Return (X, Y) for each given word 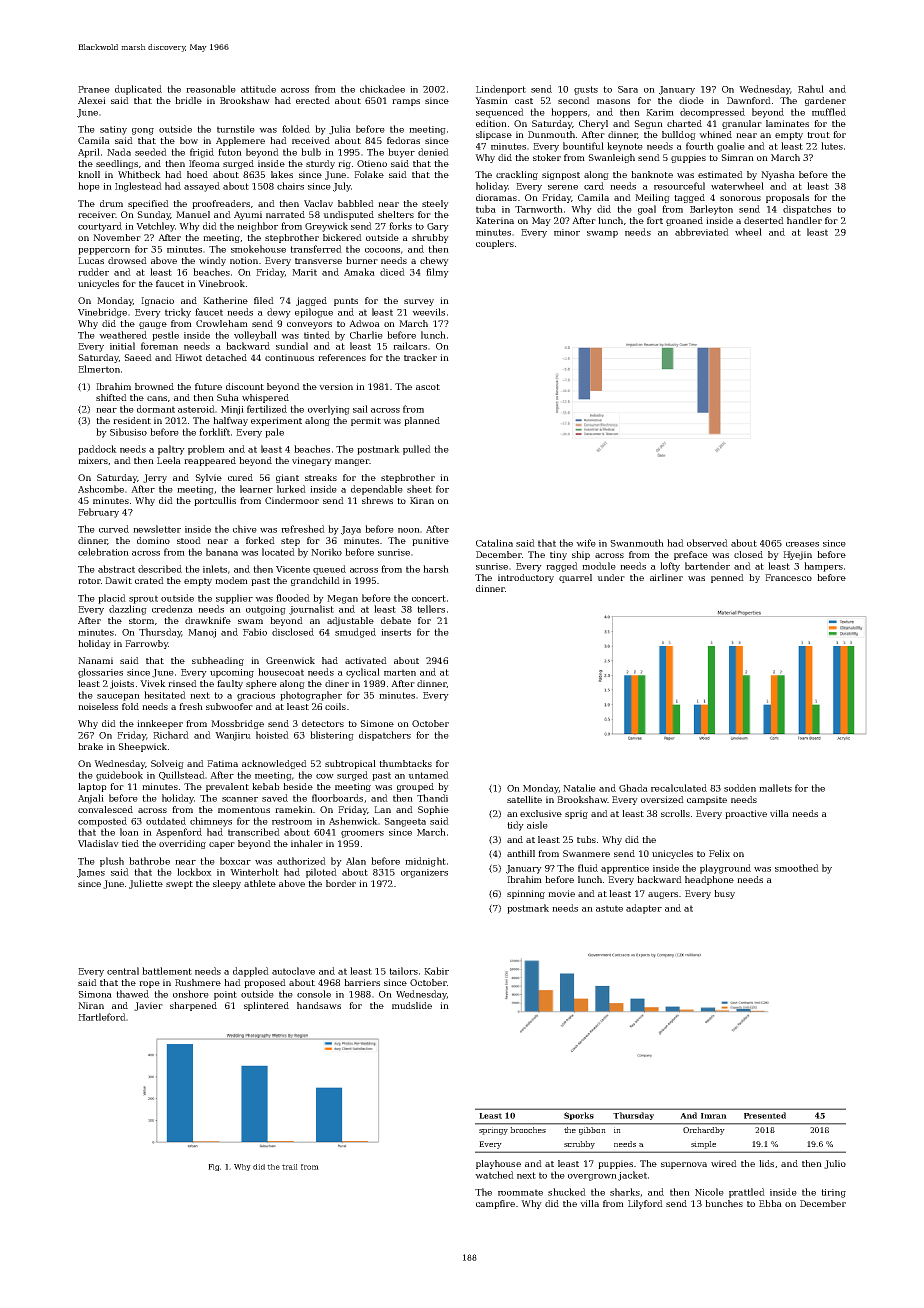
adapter (644, 909)
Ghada (633, 788)
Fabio (255, 632)
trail (290, 1167)
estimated (720, 174)
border (341, 883)
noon (409, 530)
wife (586, 543)
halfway (230, 421)
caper (222, 845)
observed (707, 543)
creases (802, 544)
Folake (369, 174)
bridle (188, 100)
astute (609, 908)
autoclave (293, 971)
